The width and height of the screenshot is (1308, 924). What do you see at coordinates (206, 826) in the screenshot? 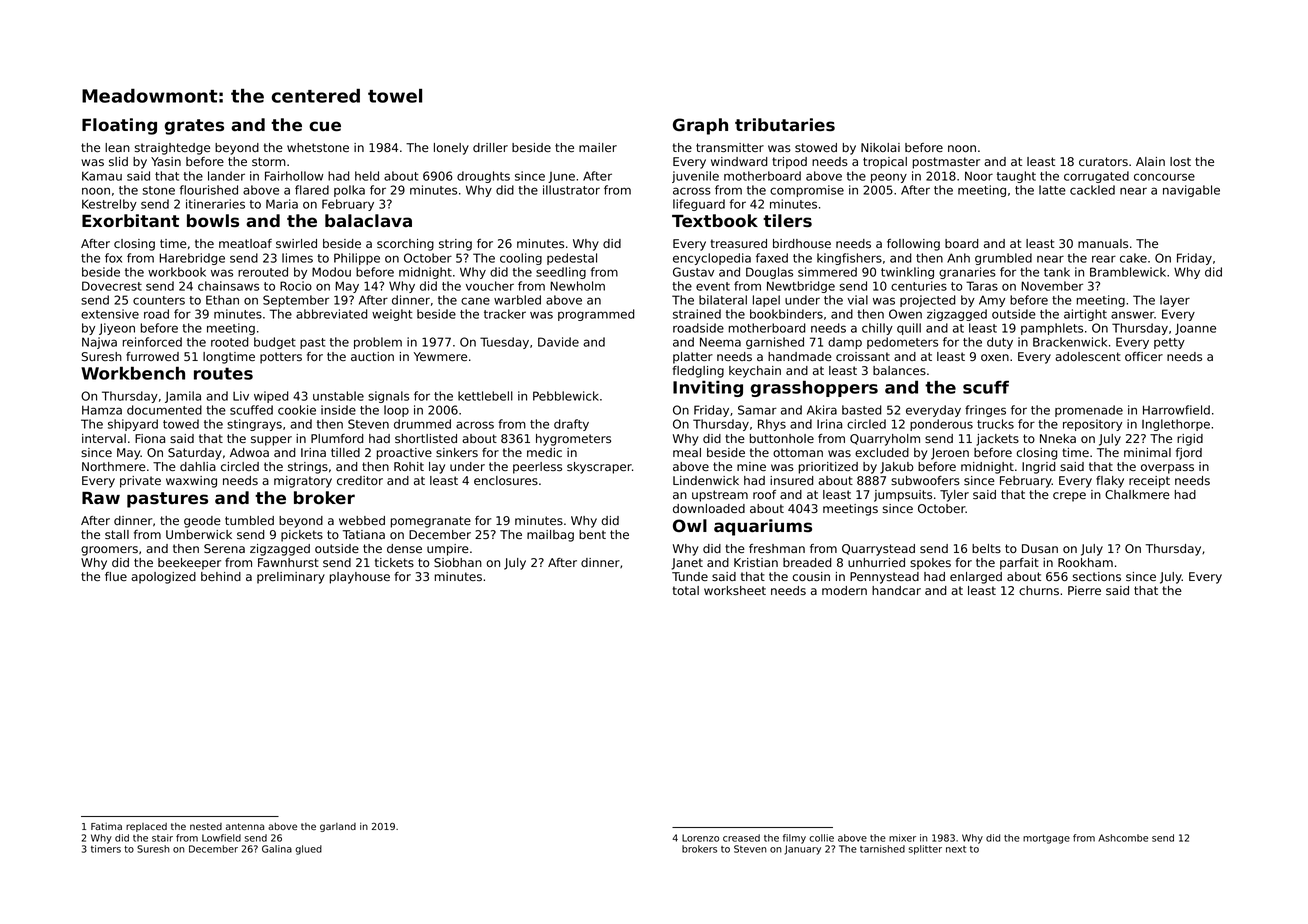
I see `nested` at bounding box center [206, 826].
